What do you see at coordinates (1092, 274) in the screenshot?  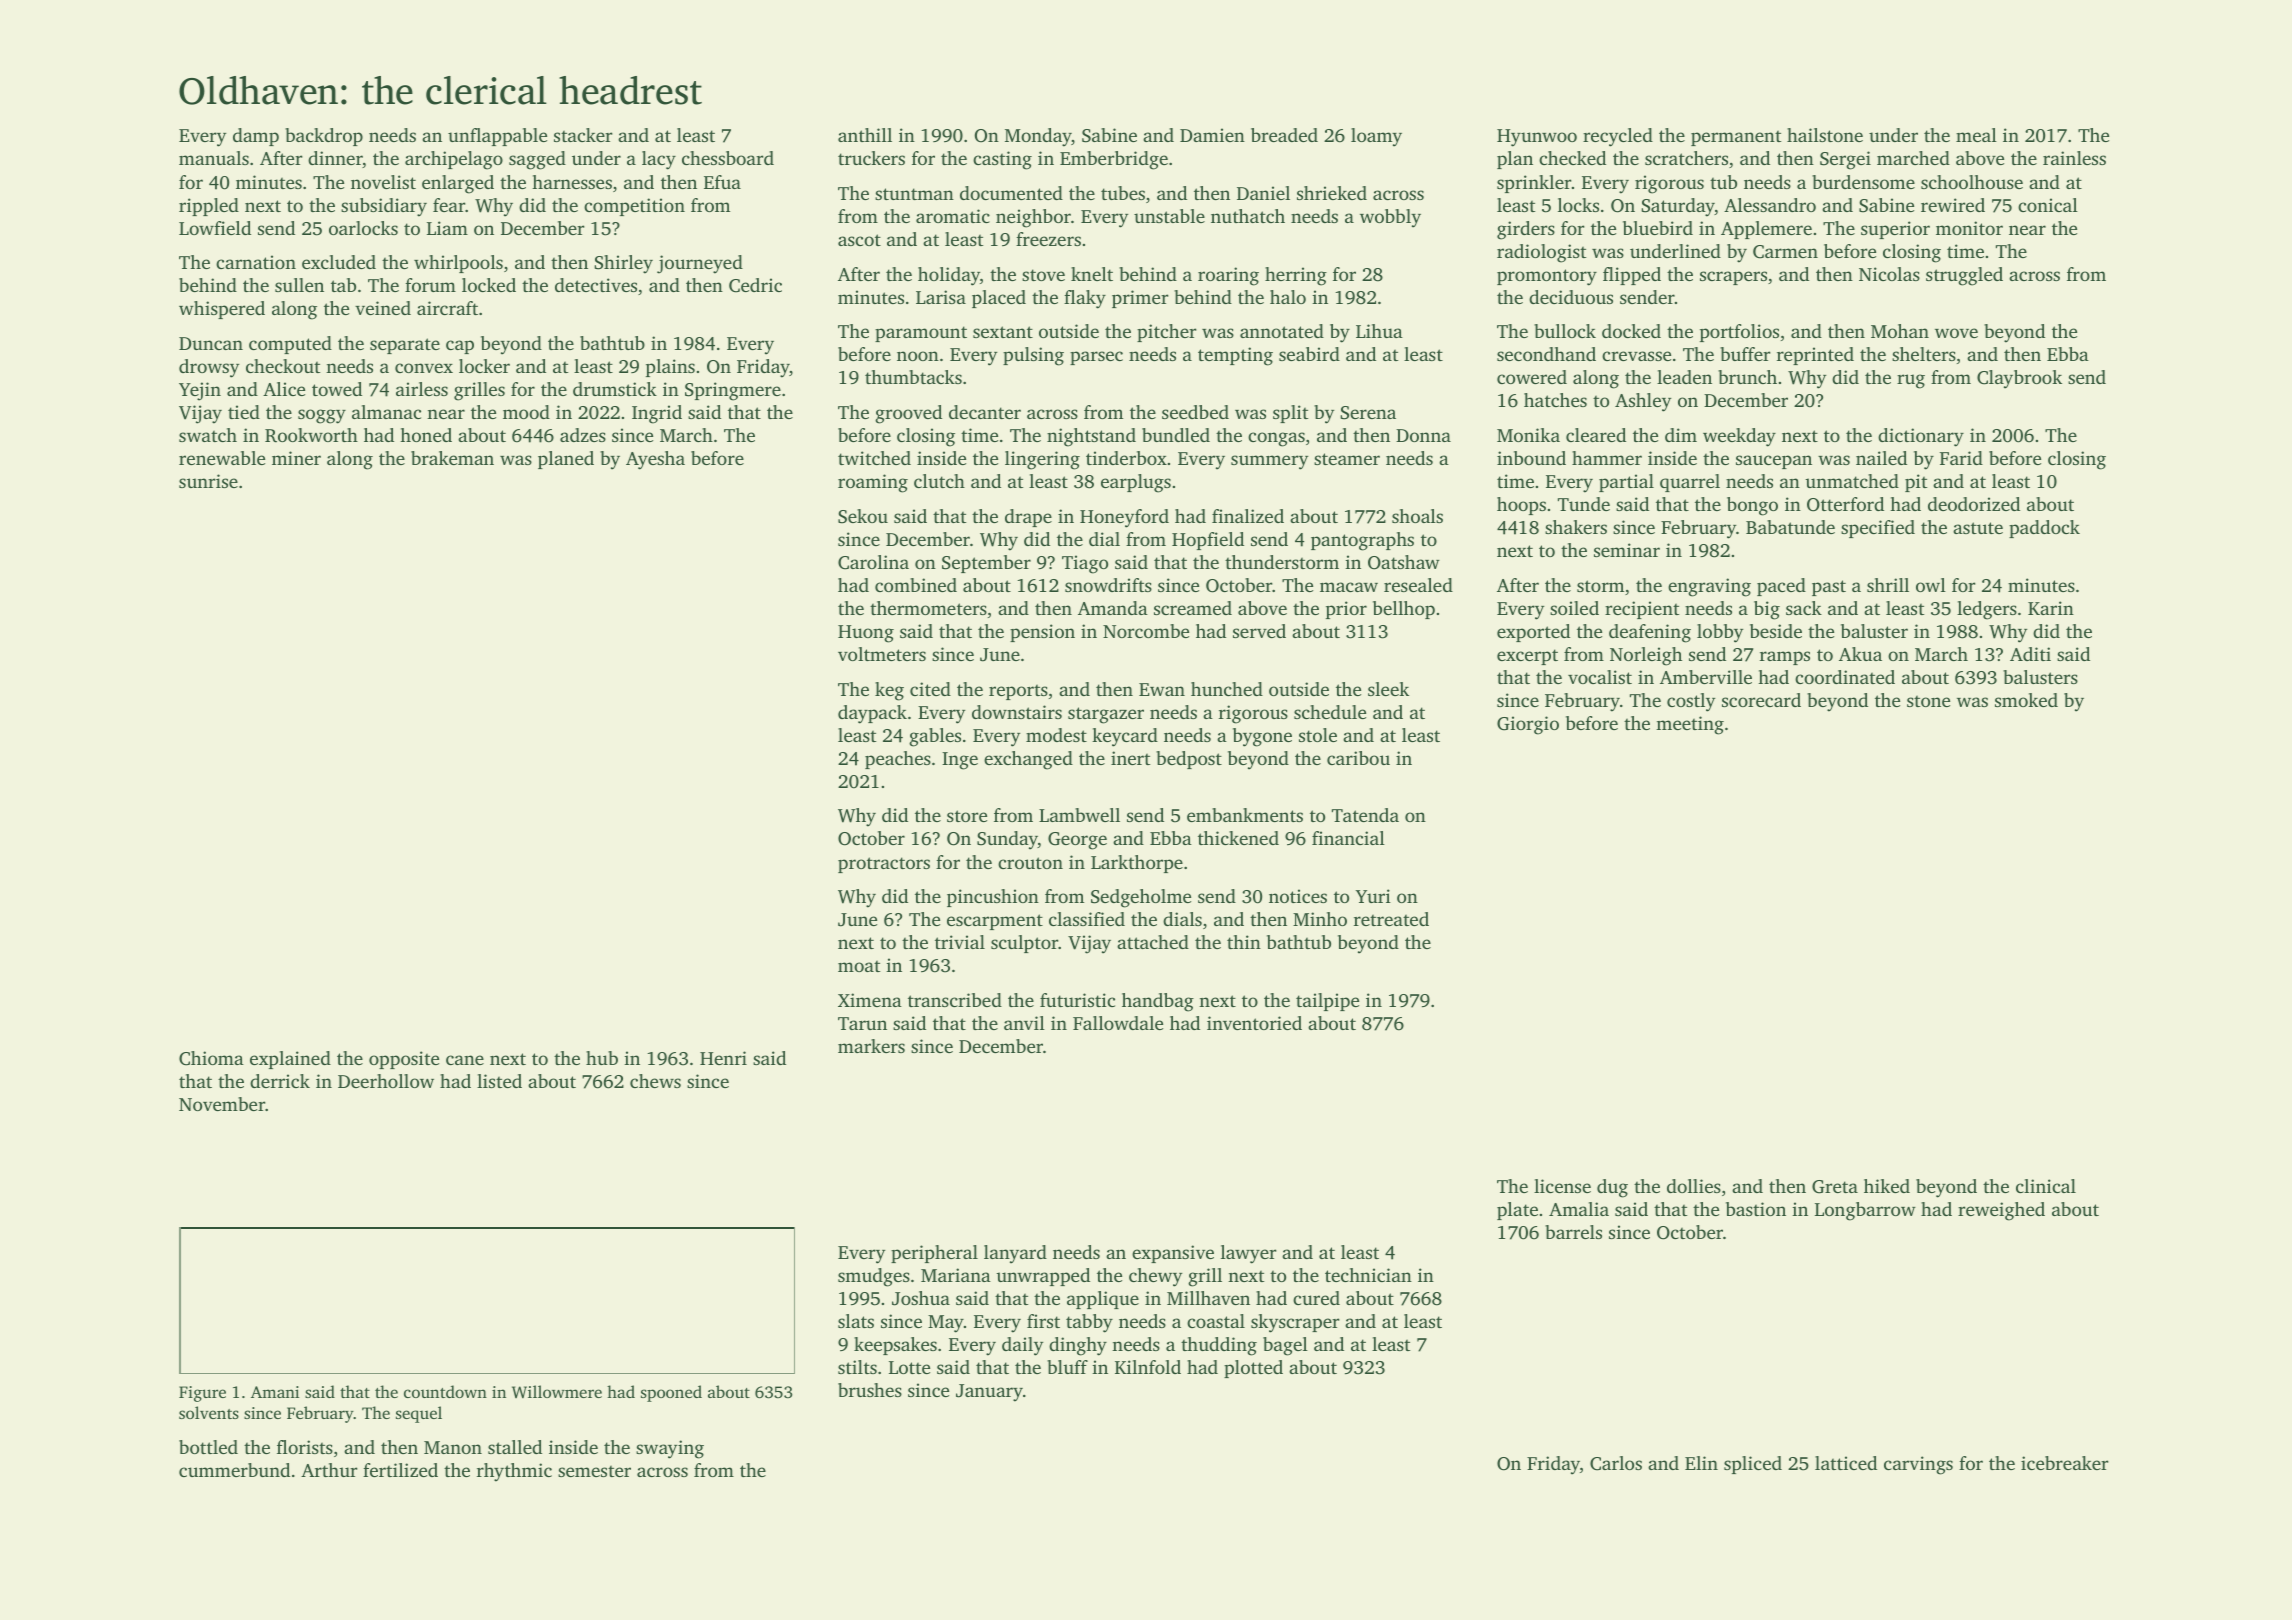 I see `knelt` at bounding box center [1092, 274].
